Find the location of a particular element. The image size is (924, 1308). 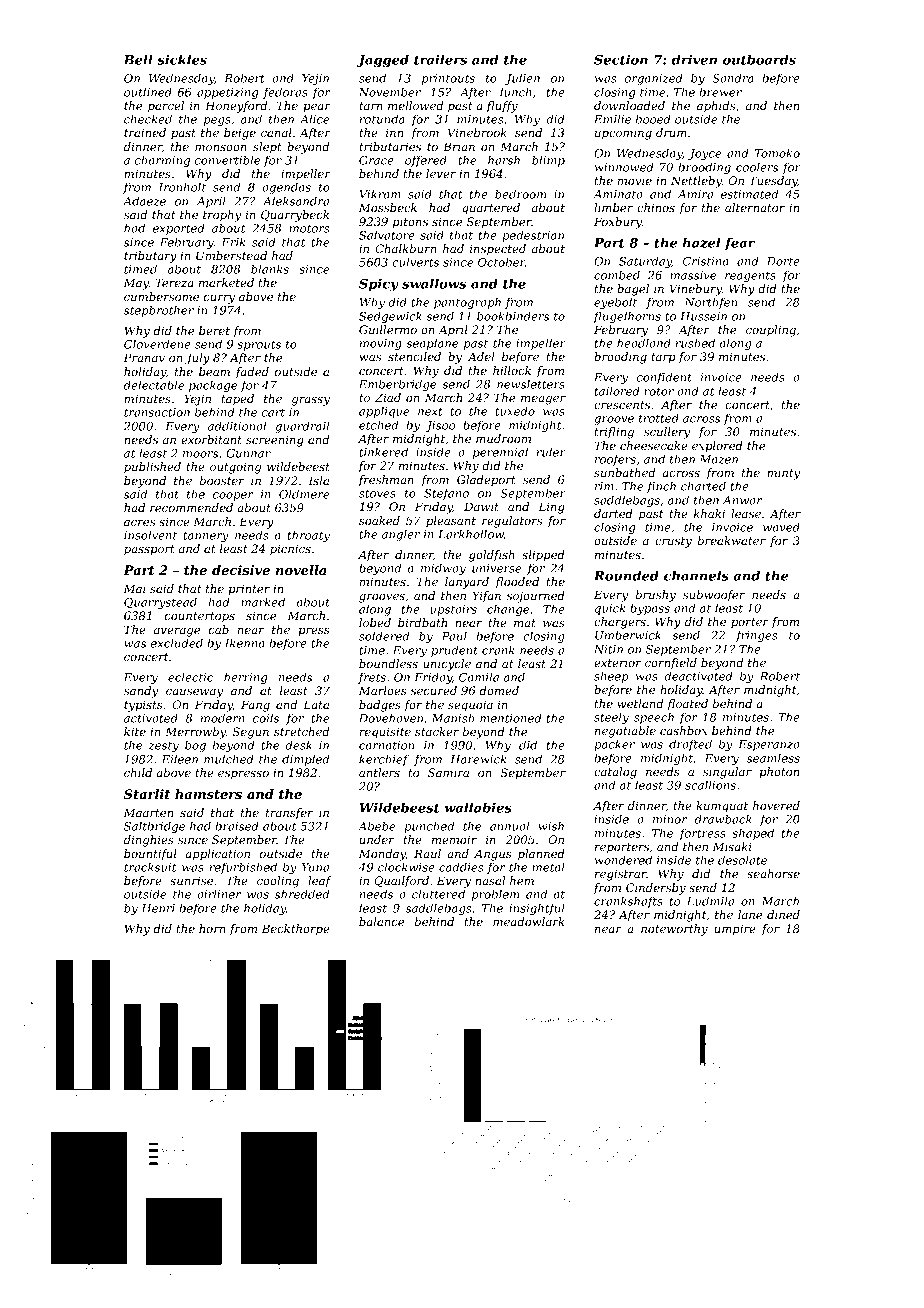

pitons is located at coordinates (410, 223).
